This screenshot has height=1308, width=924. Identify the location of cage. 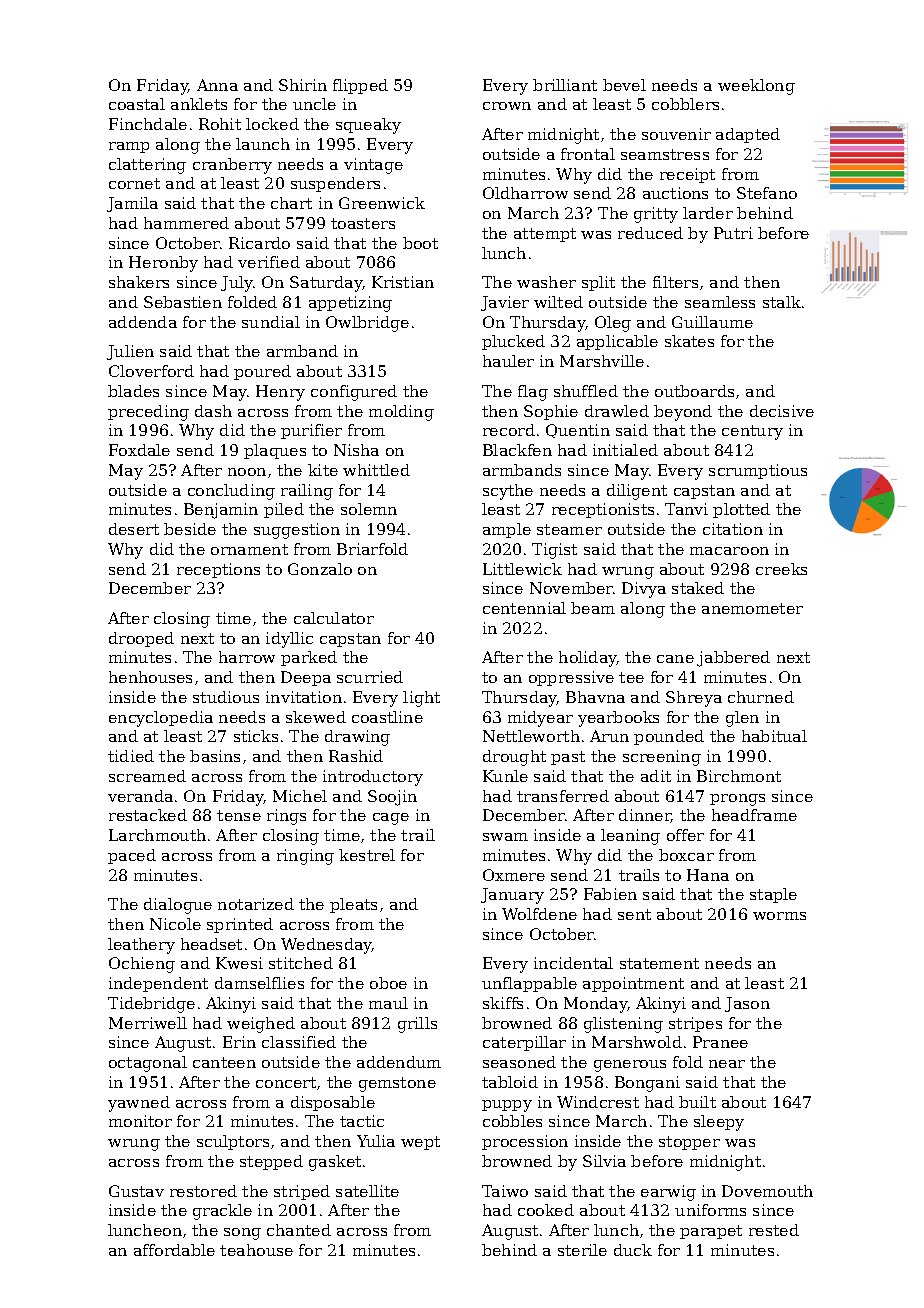
(391, 819).
